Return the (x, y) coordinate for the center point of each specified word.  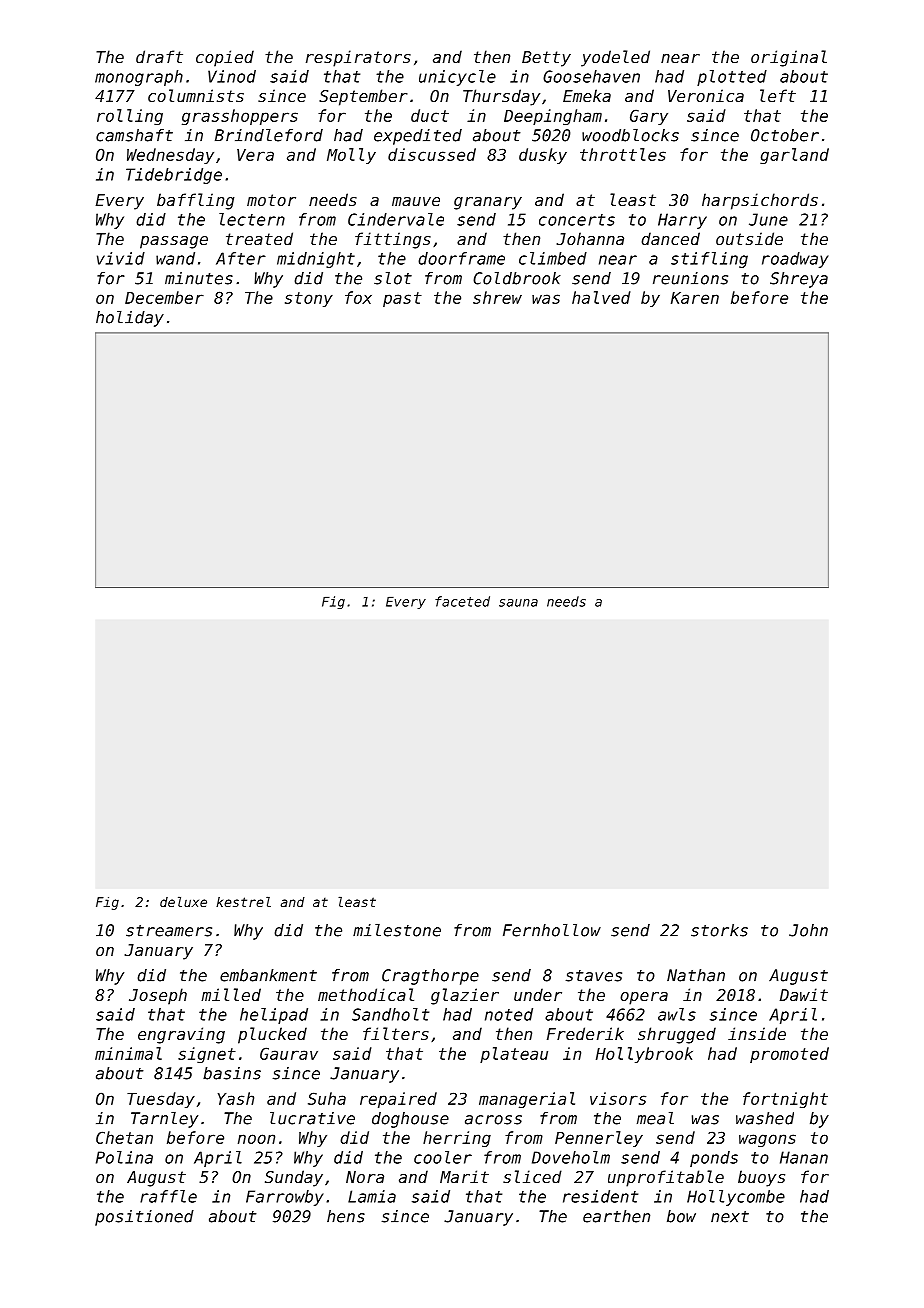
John (808, 930)
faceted (462, 601)
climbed (553, 258)
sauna (518, 603)
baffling (195, 201)
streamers (169, 931)
